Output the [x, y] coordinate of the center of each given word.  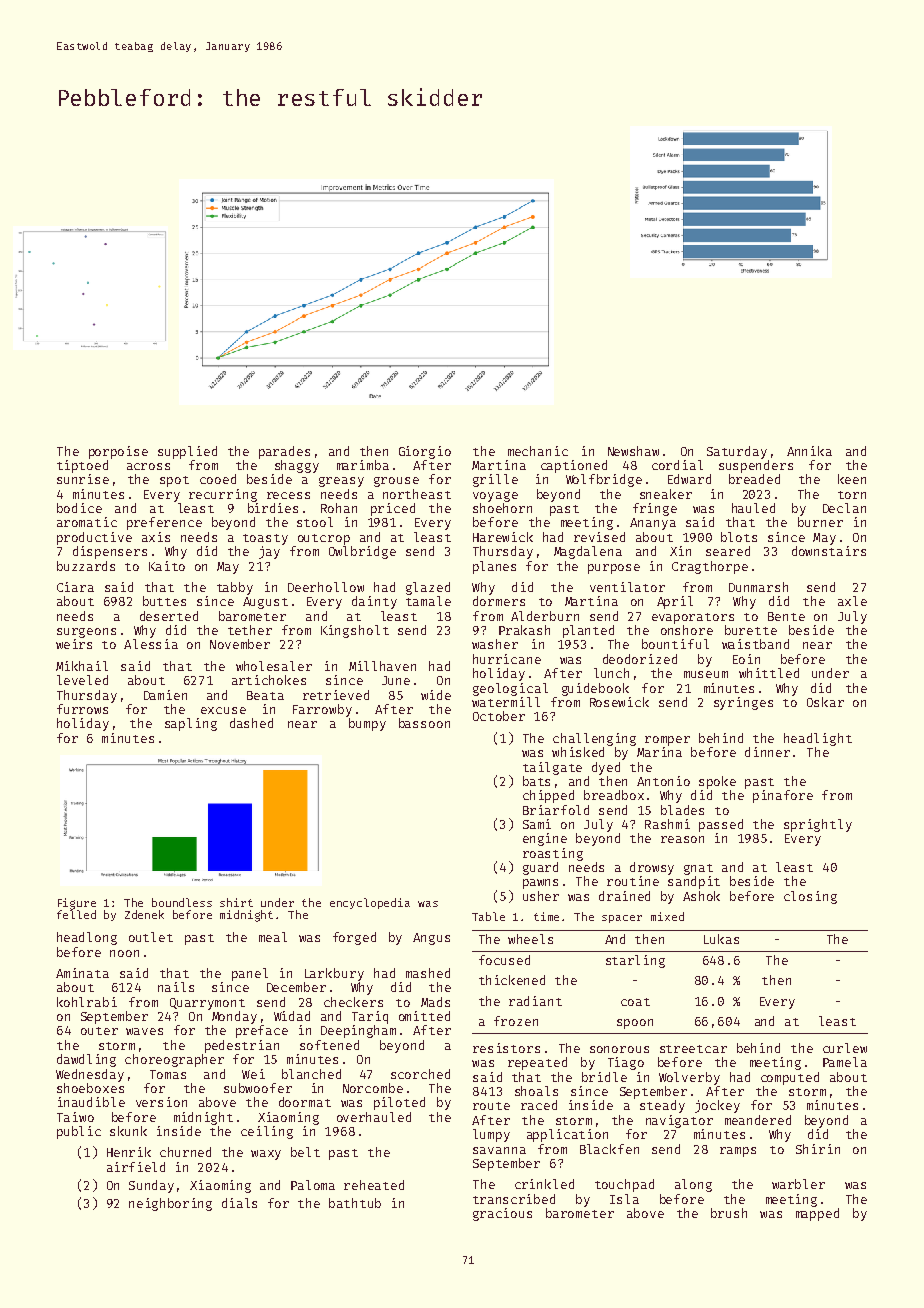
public [79, 1132]
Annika [809, 451]
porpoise [118, 452]
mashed [428, 973]
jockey [717, 1106]
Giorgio [425, 452]
